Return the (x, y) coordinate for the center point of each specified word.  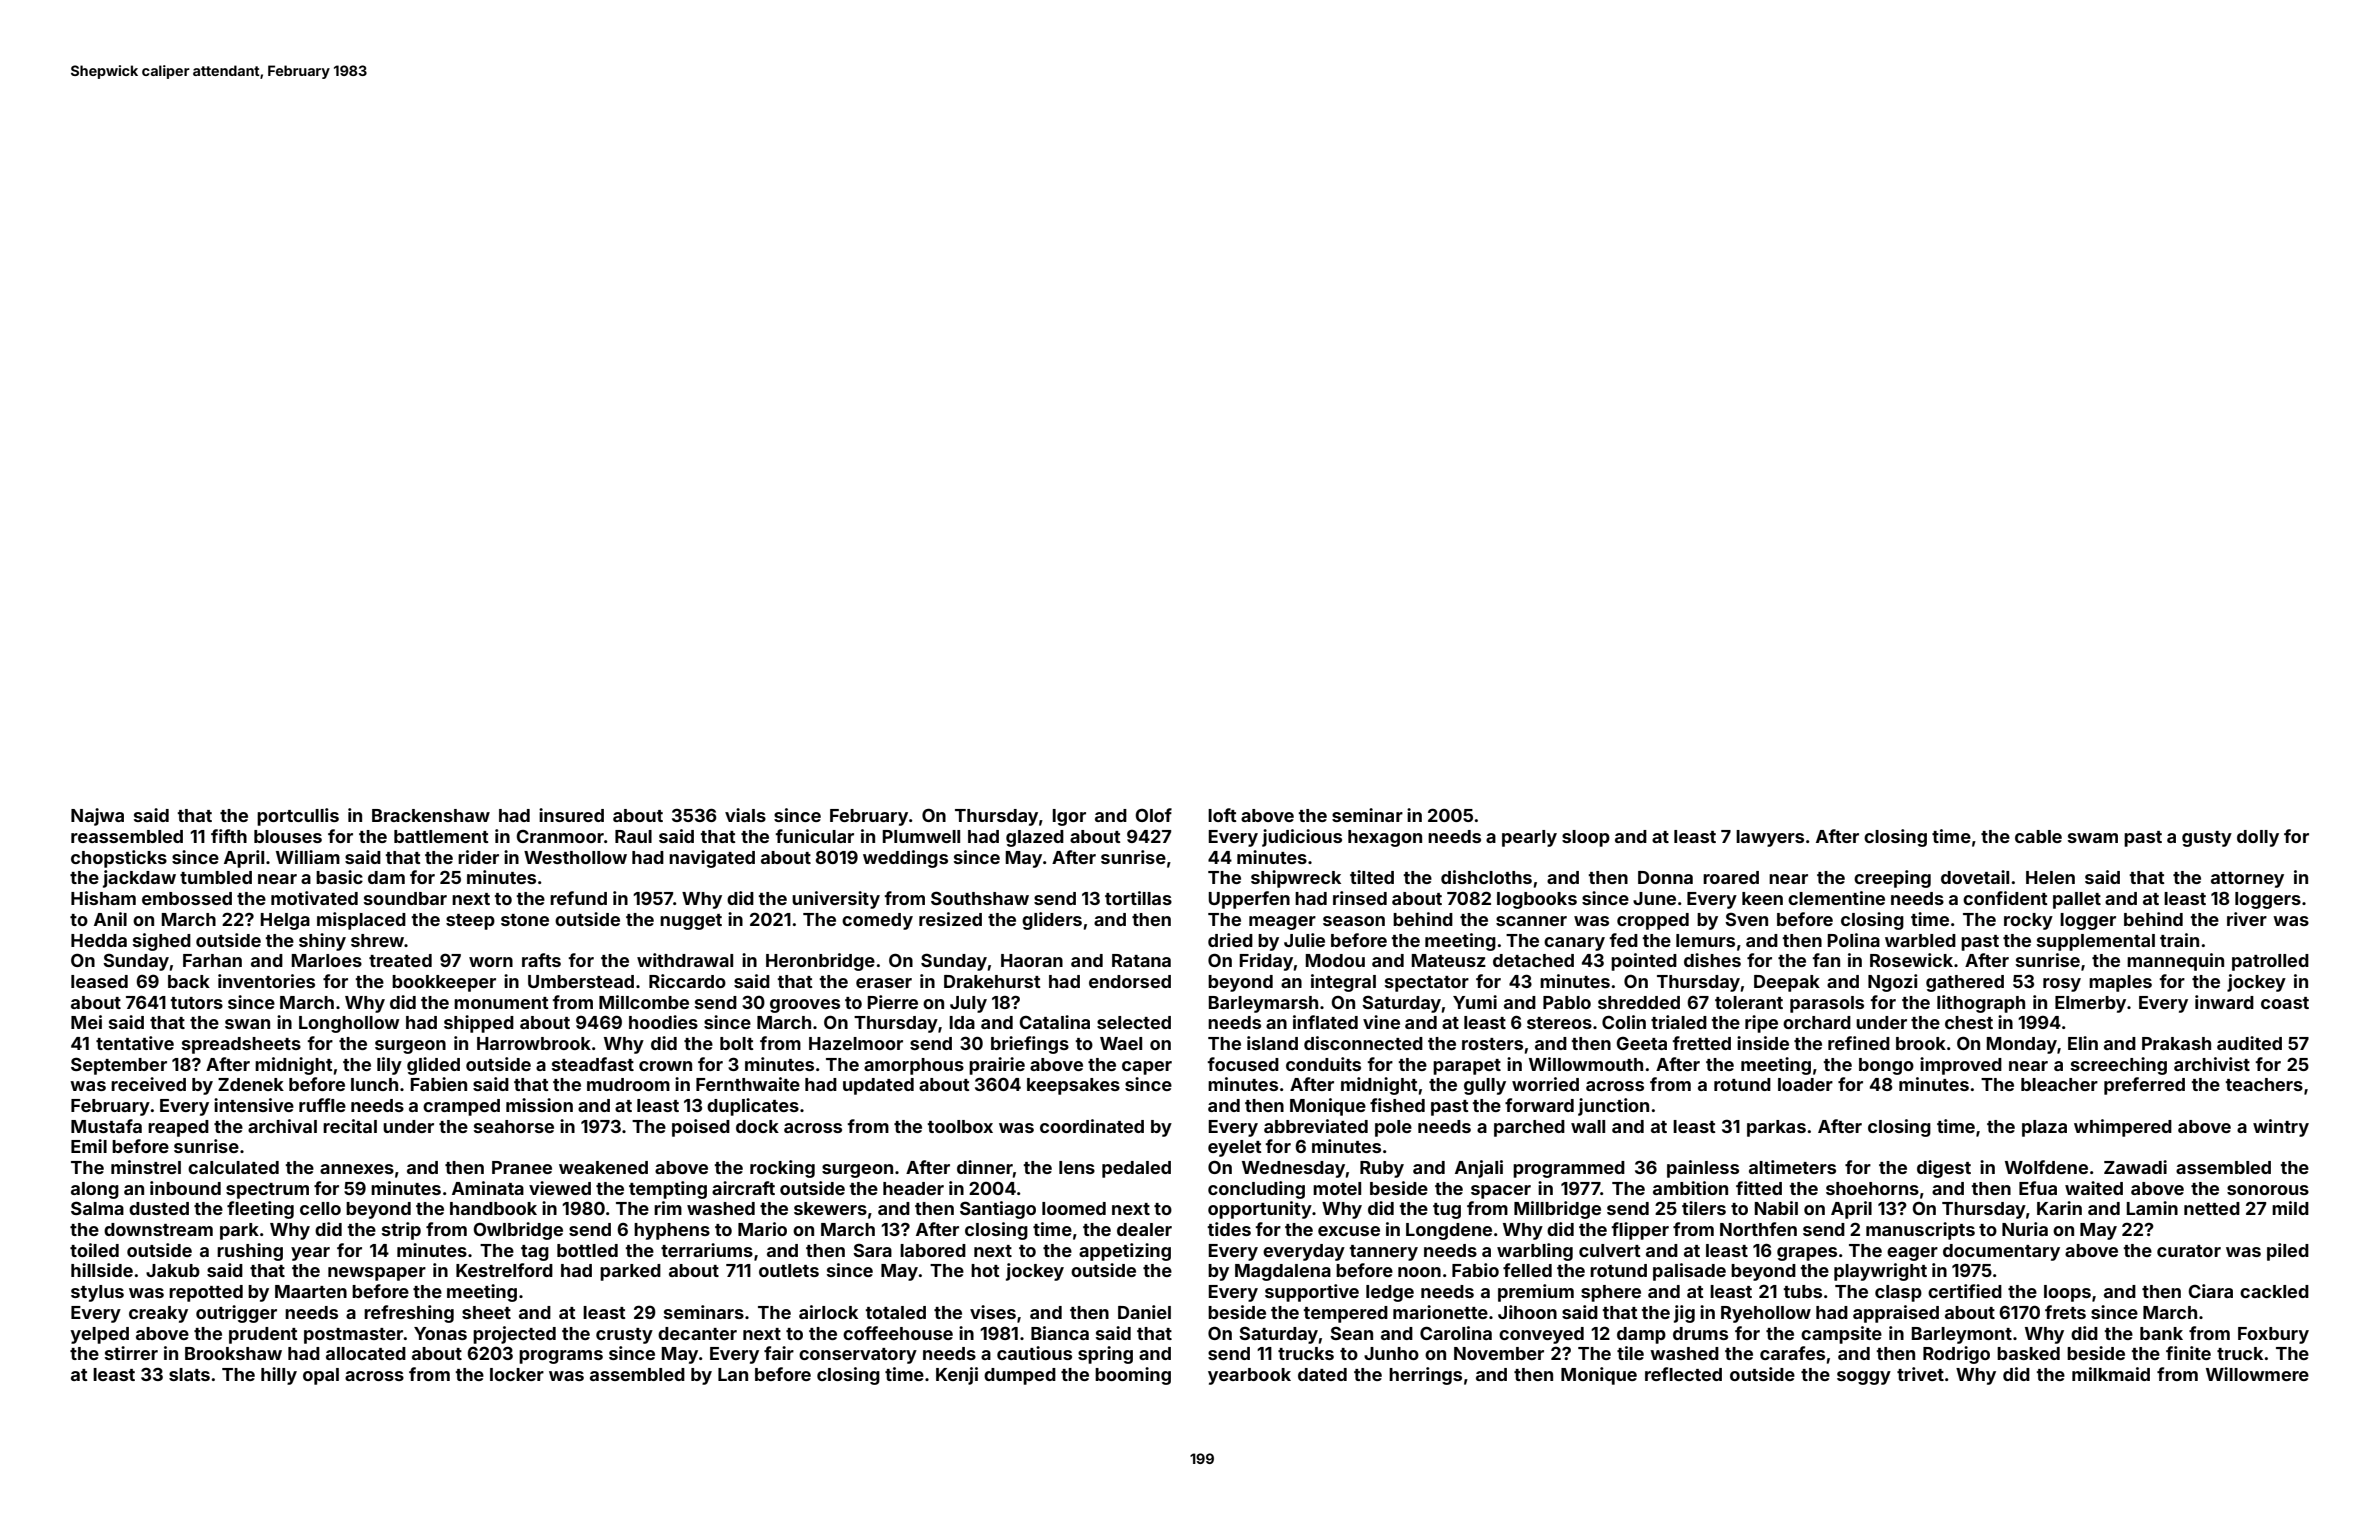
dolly (2258, 838)
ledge (1390, 1293)
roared (1731, 877)
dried (1230, 940)
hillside (102, 1270)
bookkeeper (444, 983)
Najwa (97, 817)
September (119, 1066)
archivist (2212, 1064)
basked (2028, 1353)
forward (1539, 1105)
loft (1222, 815)
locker (517, 1374)
